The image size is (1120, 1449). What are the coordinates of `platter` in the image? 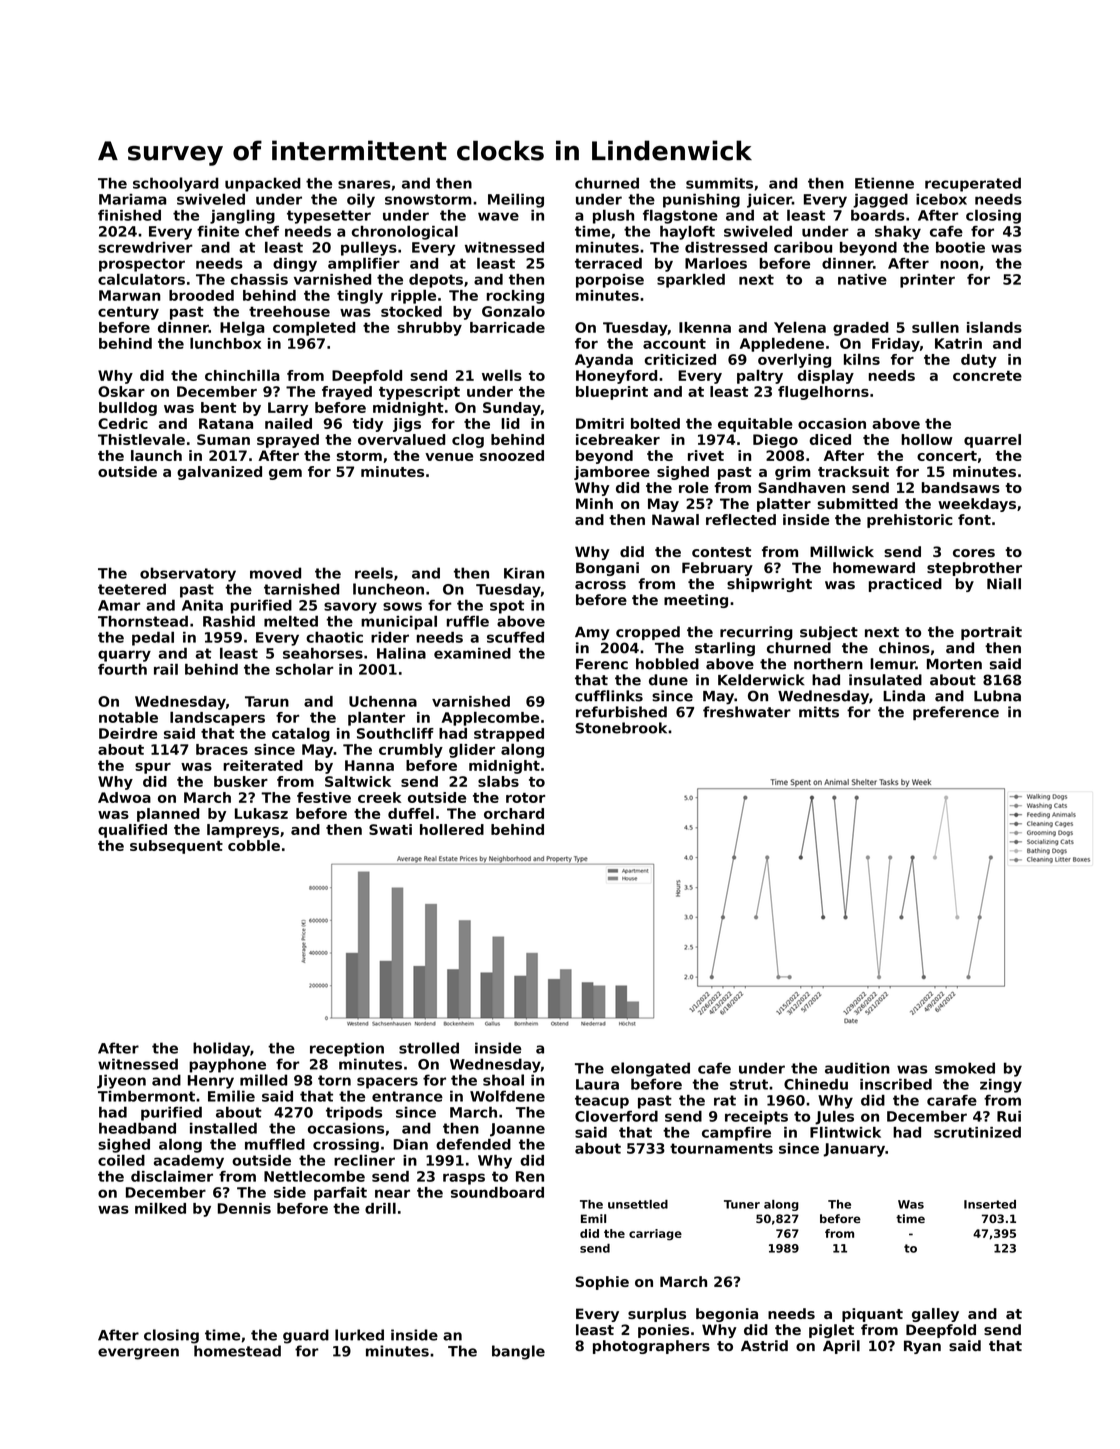 It's located at (784, 505).
